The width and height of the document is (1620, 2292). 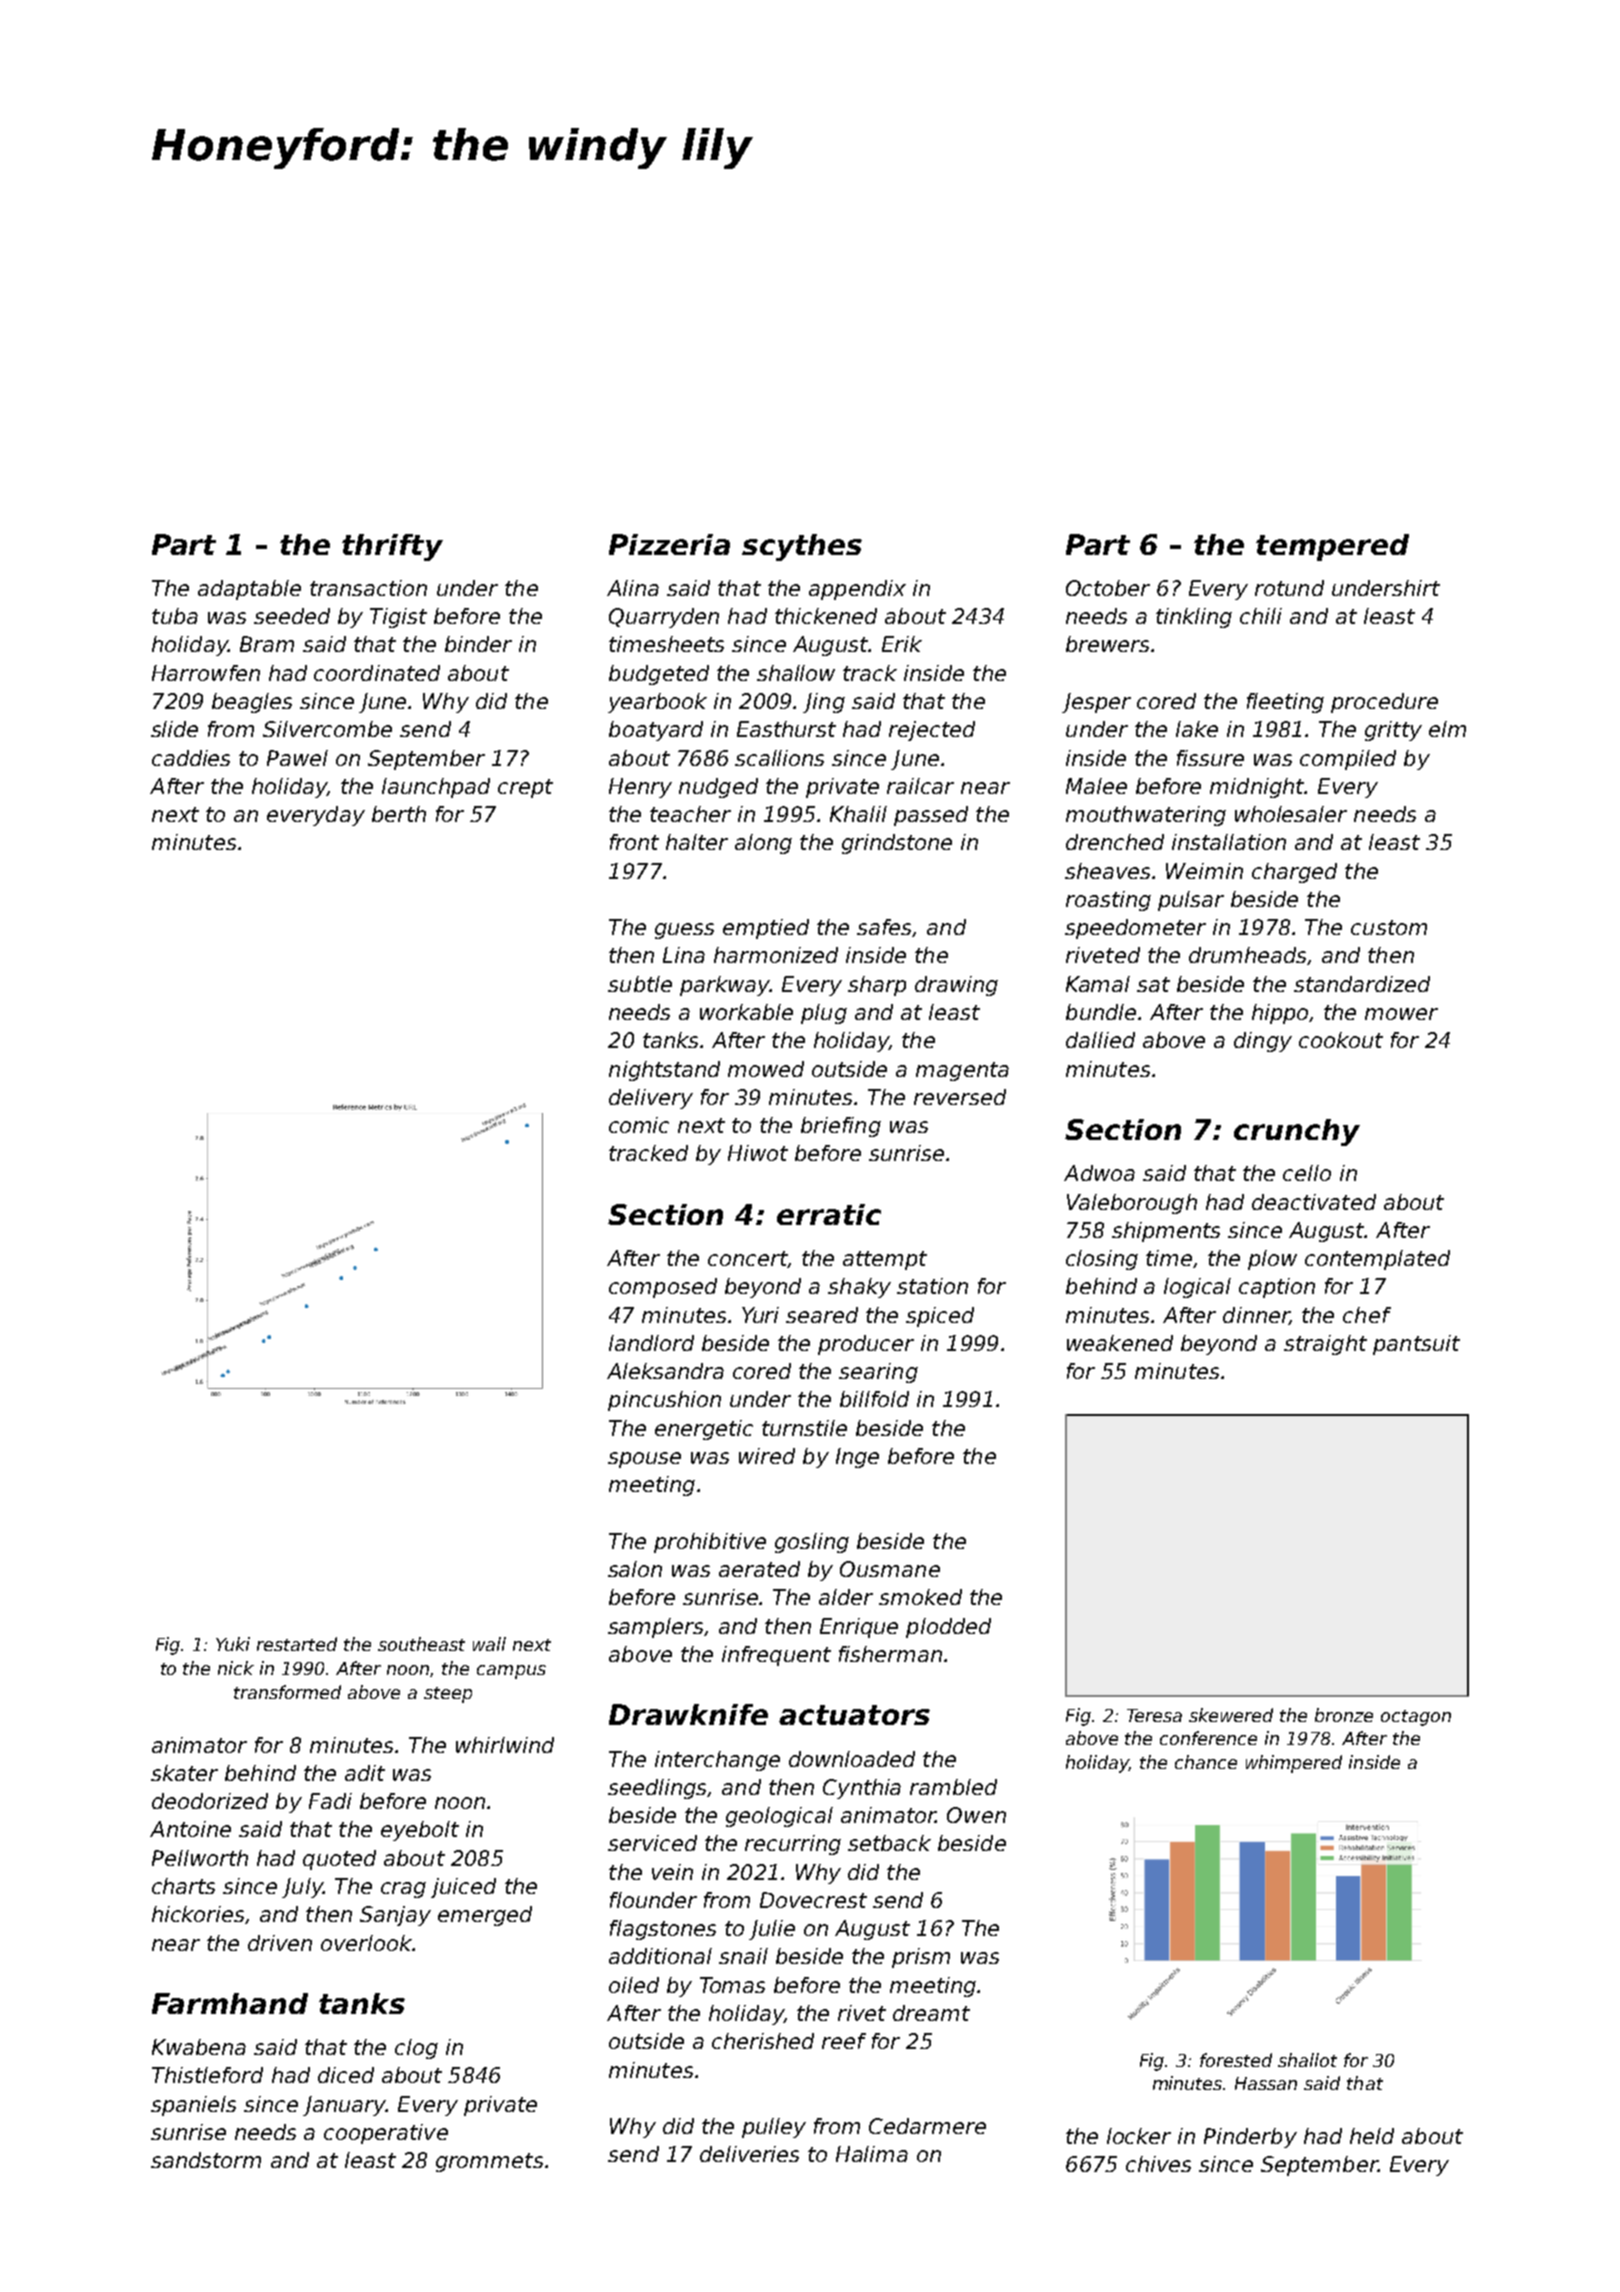 What do you see at coordinates (1372, 2136) in the document?
I see `held` at bounding box center [1372, 2136].
